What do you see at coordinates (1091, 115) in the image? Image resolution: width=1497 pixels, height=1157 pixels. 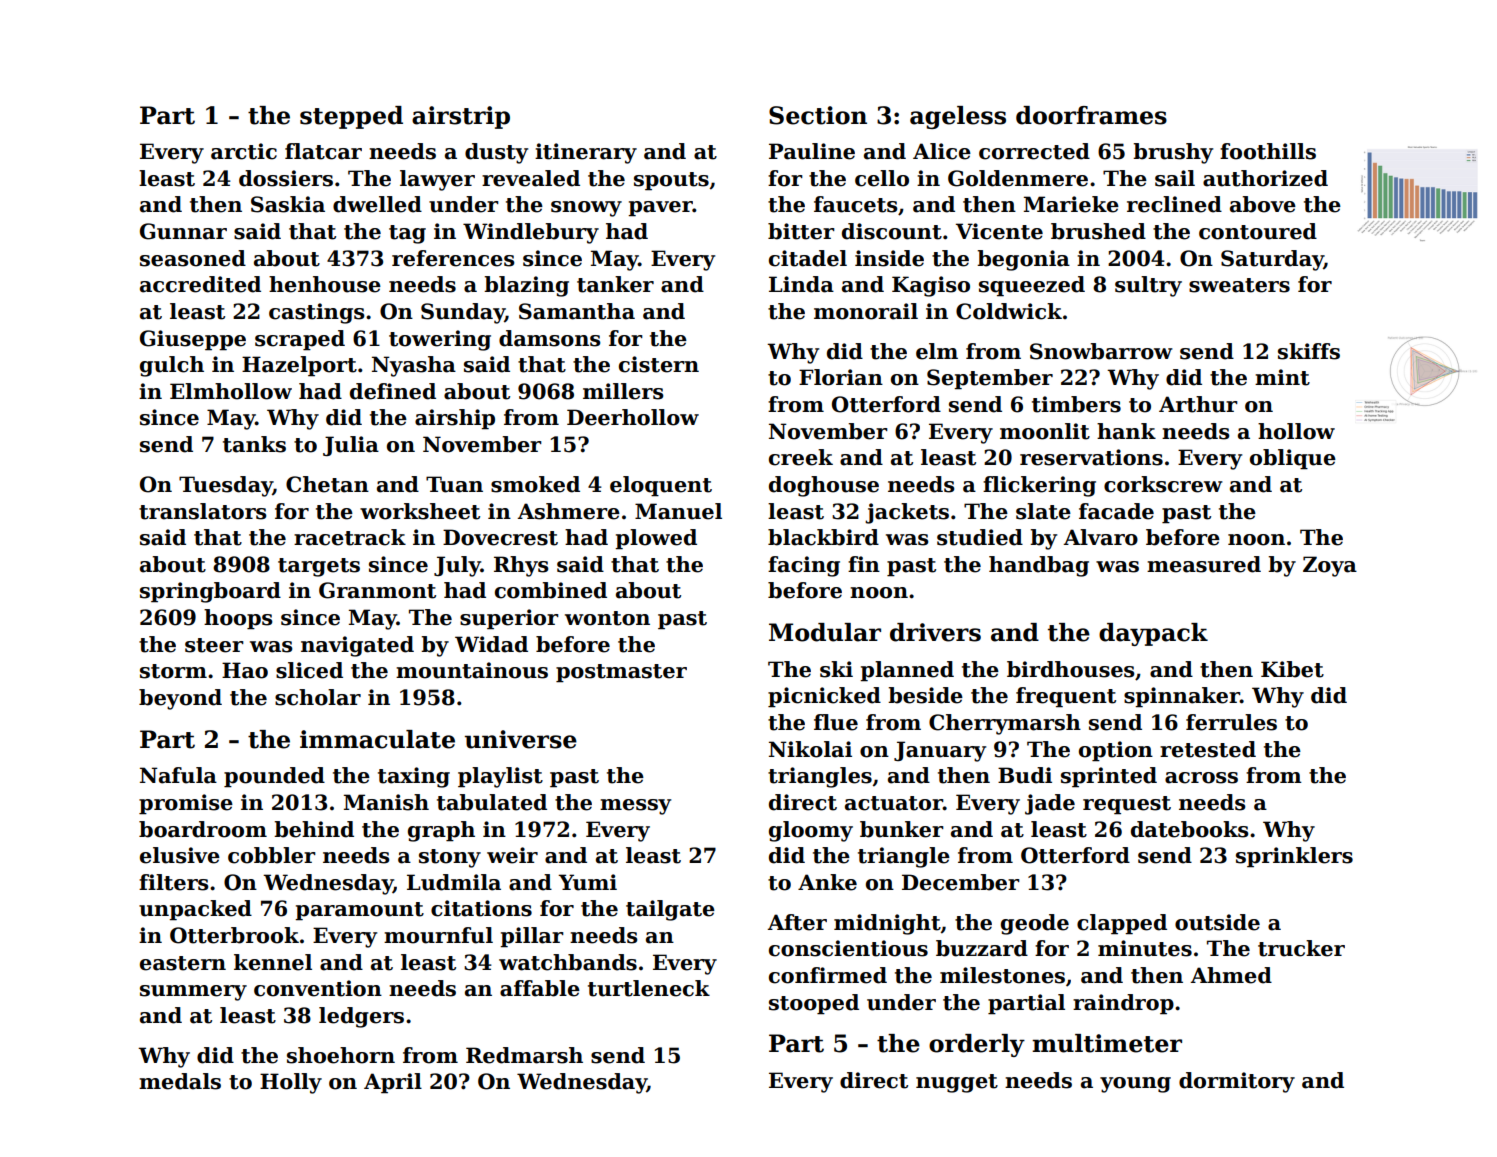 I see `doorframes` at bounding box center [1091, 115].
